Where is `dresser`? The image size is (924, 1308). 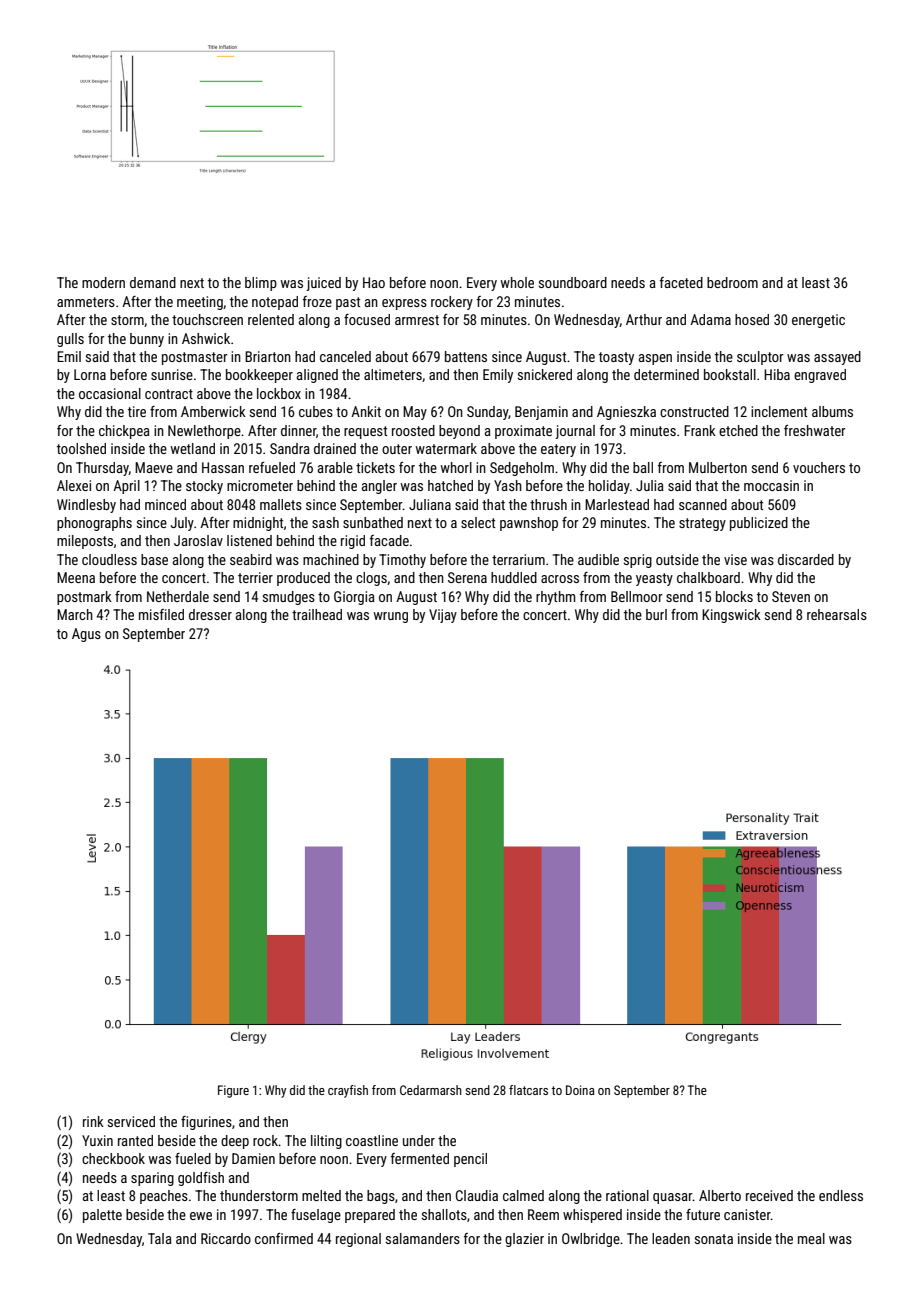 dresser is located at coordinates (210, 614).
